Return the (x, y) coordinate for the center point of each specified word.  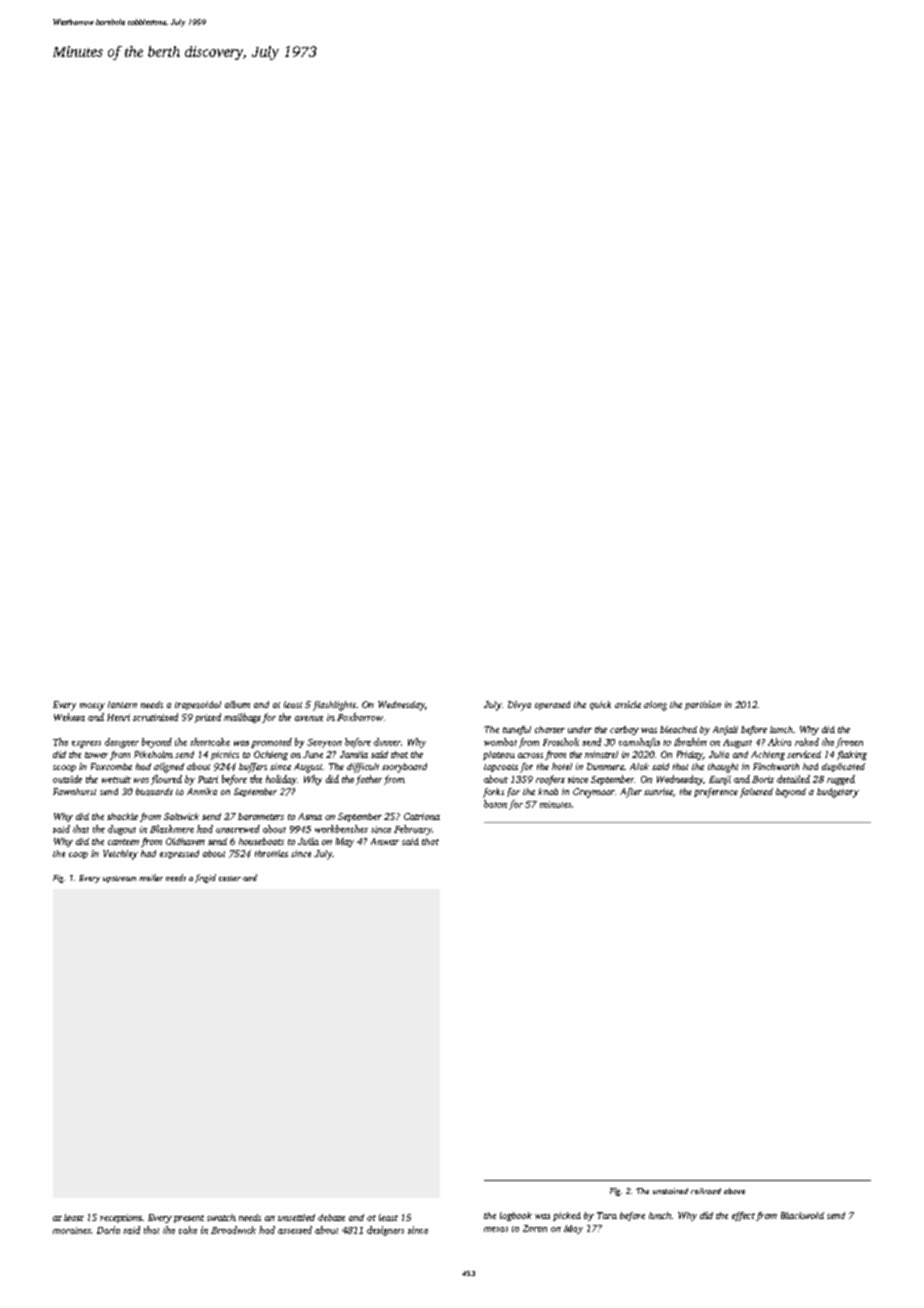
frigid (205, 878)
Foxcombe (111, 766)
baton (495, 804)
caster (230, 878)
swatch (221, 1217)
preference (716, 793)
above (734, 1191)
